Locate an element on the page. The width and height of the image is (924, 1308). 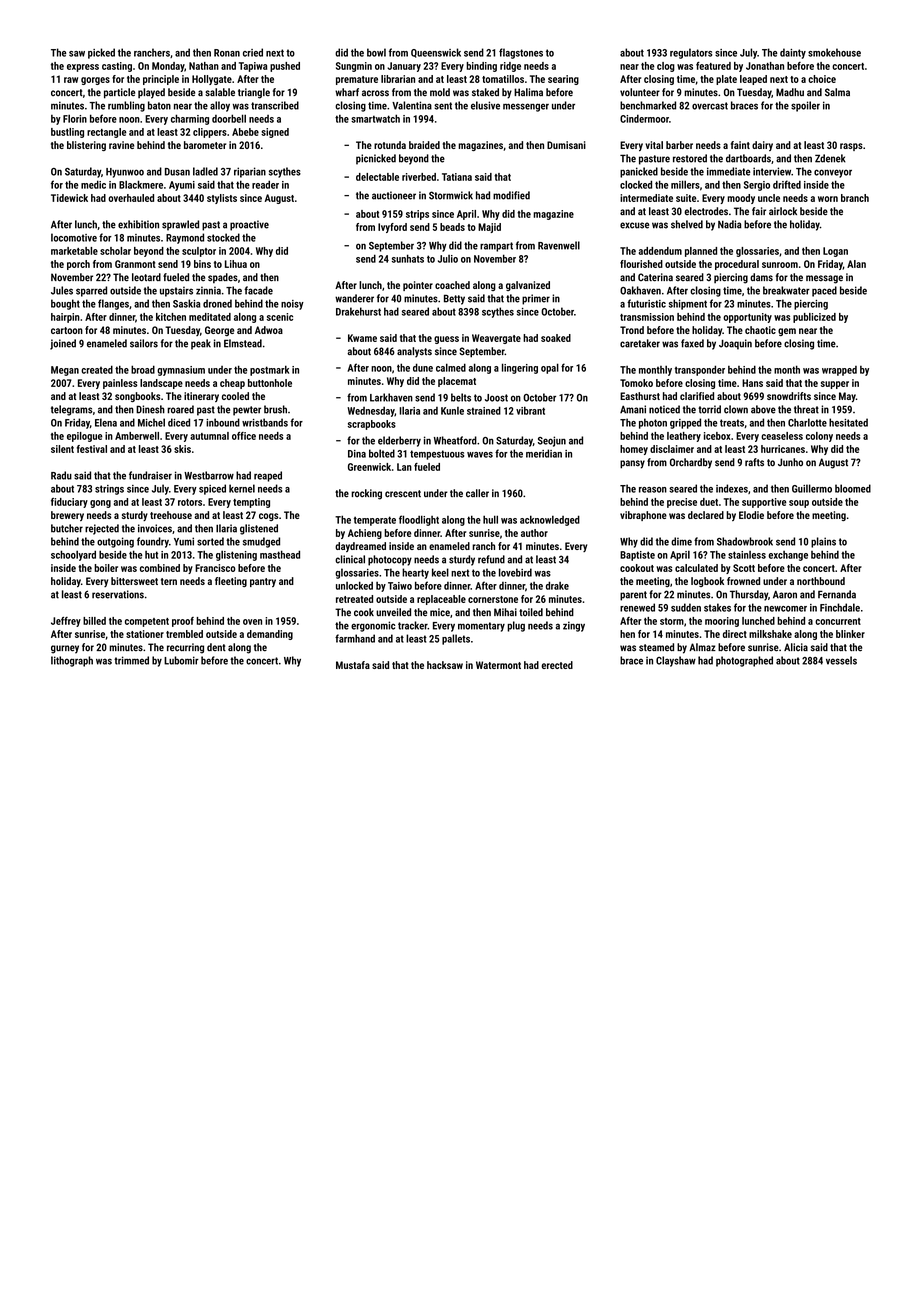
Orchardby is located at coordinates (691, 463).
